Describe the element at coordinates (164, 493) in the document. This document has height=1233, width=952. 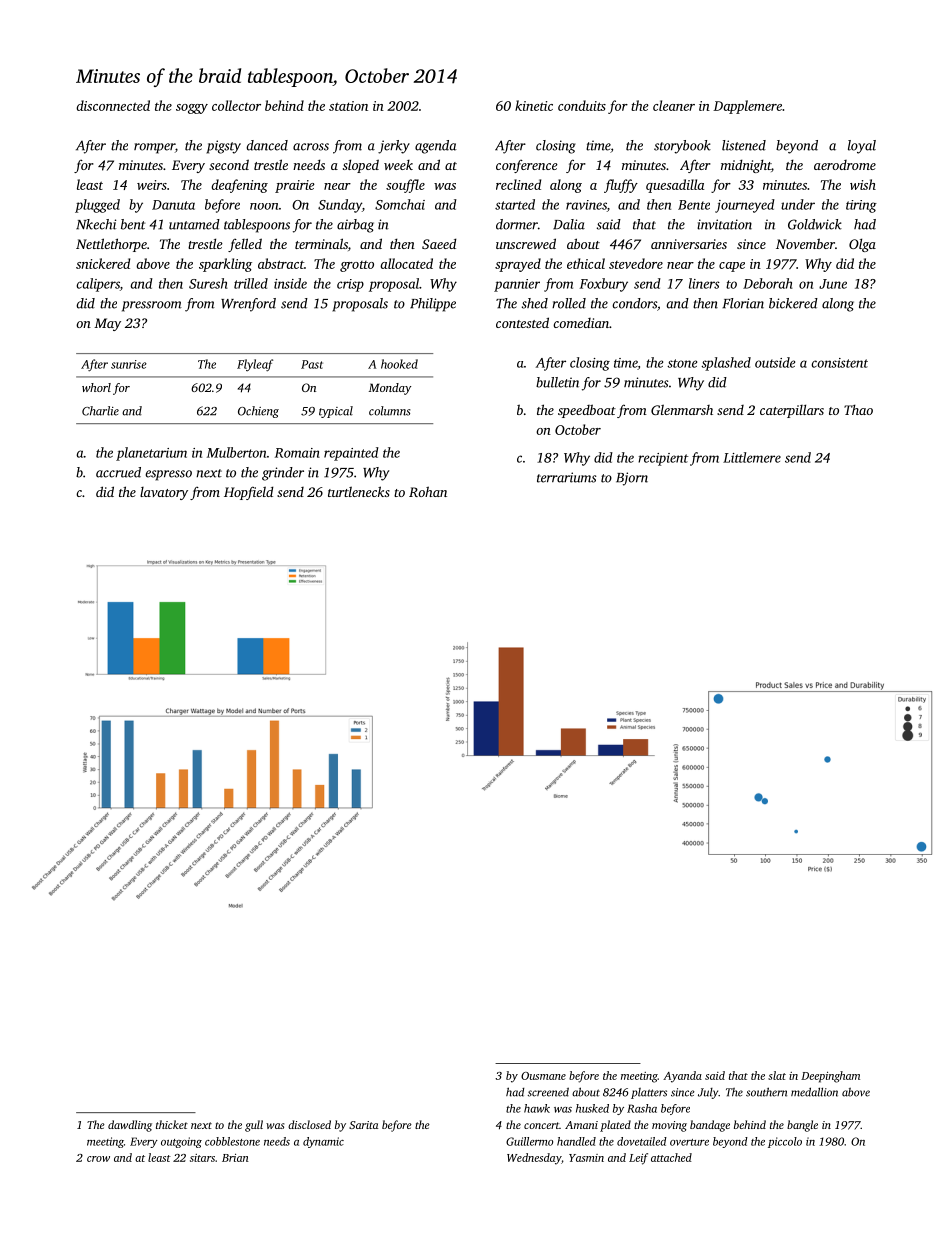
I see `lavatory` at that location.
